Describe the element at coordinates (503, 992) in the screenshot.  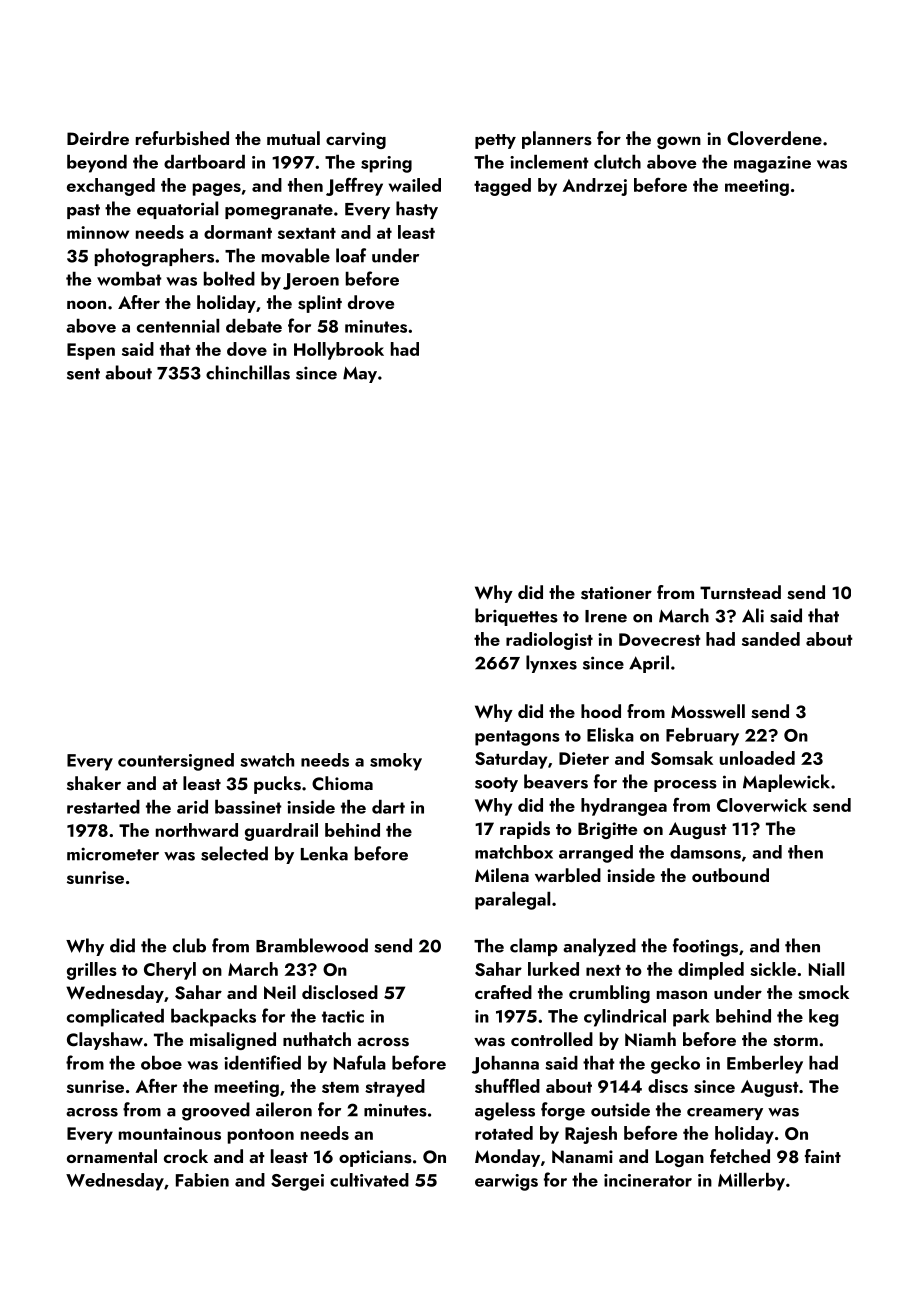
I see `crafted` at that location.
